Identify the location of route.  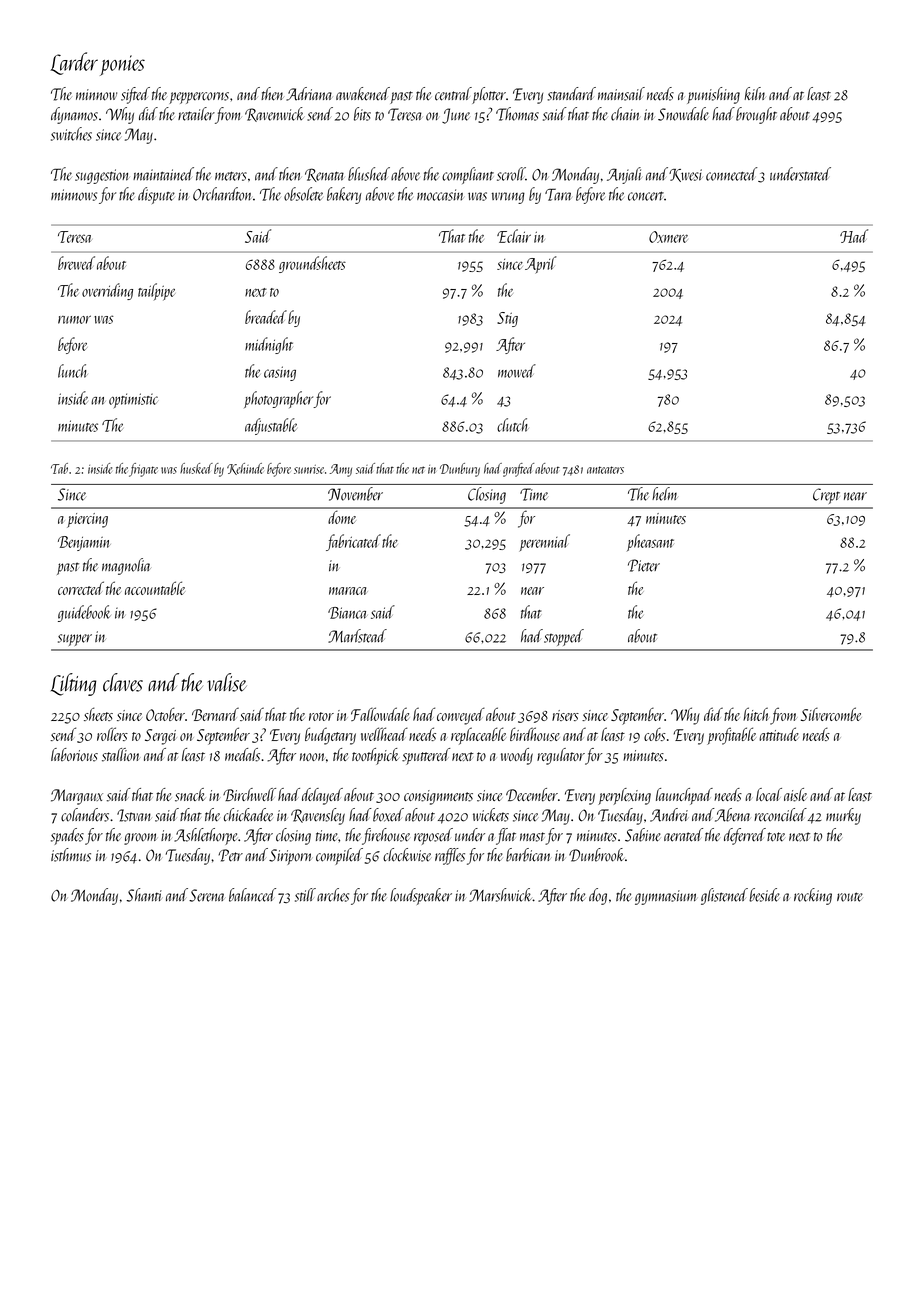
(850, 897).
